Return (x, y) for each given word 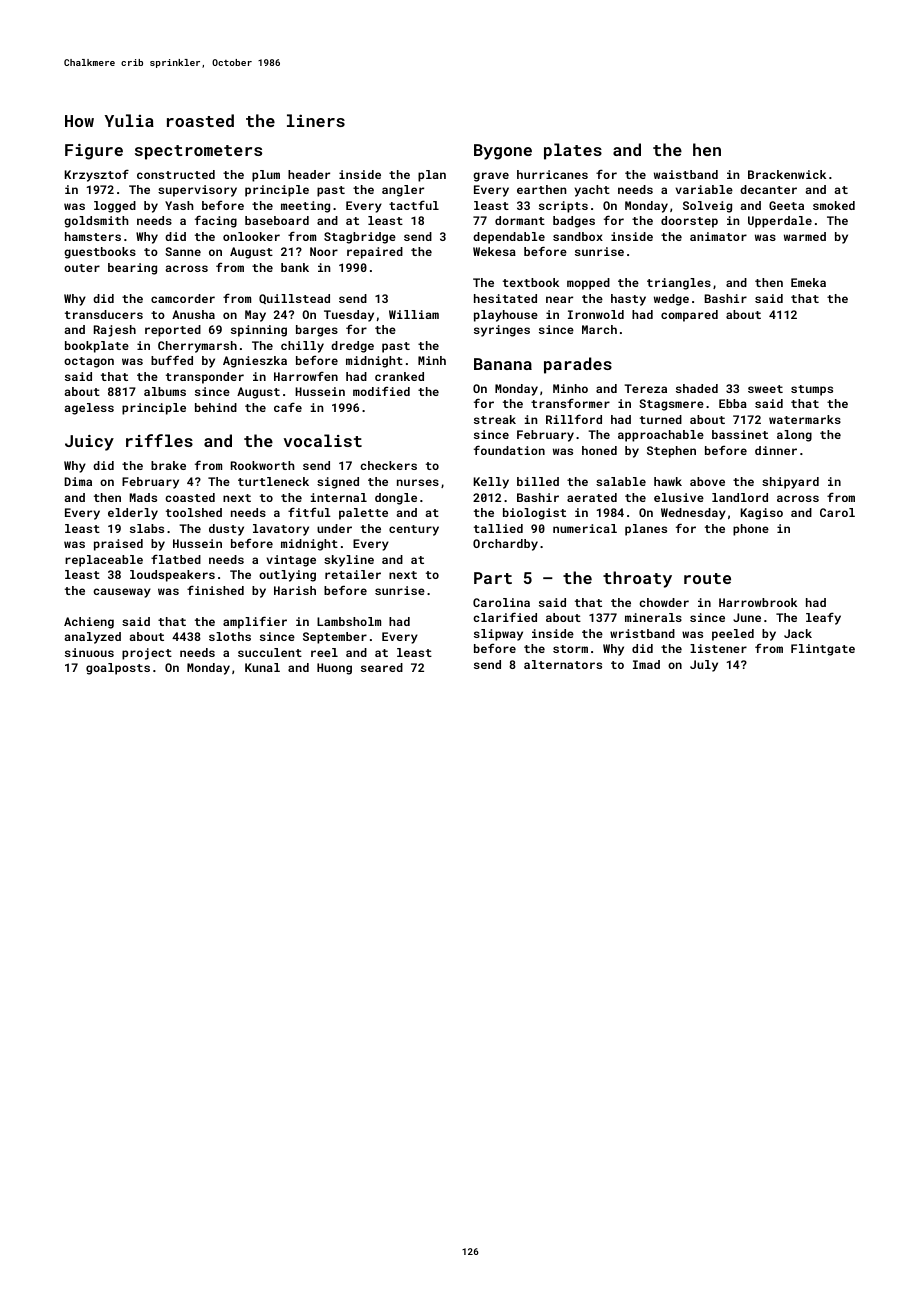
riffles (159, 440)
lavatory (281, 530)
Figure (94, 152)
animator (718, 236)
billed (538, 481)
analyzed (92, 638)
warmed (805, 236)
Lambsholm (349, 621)
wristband (642, 633)
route (707, 578)
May (255, 316)
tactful (414, 205)
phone (751, 530)
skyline (349, 561)
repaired (375, 253)
